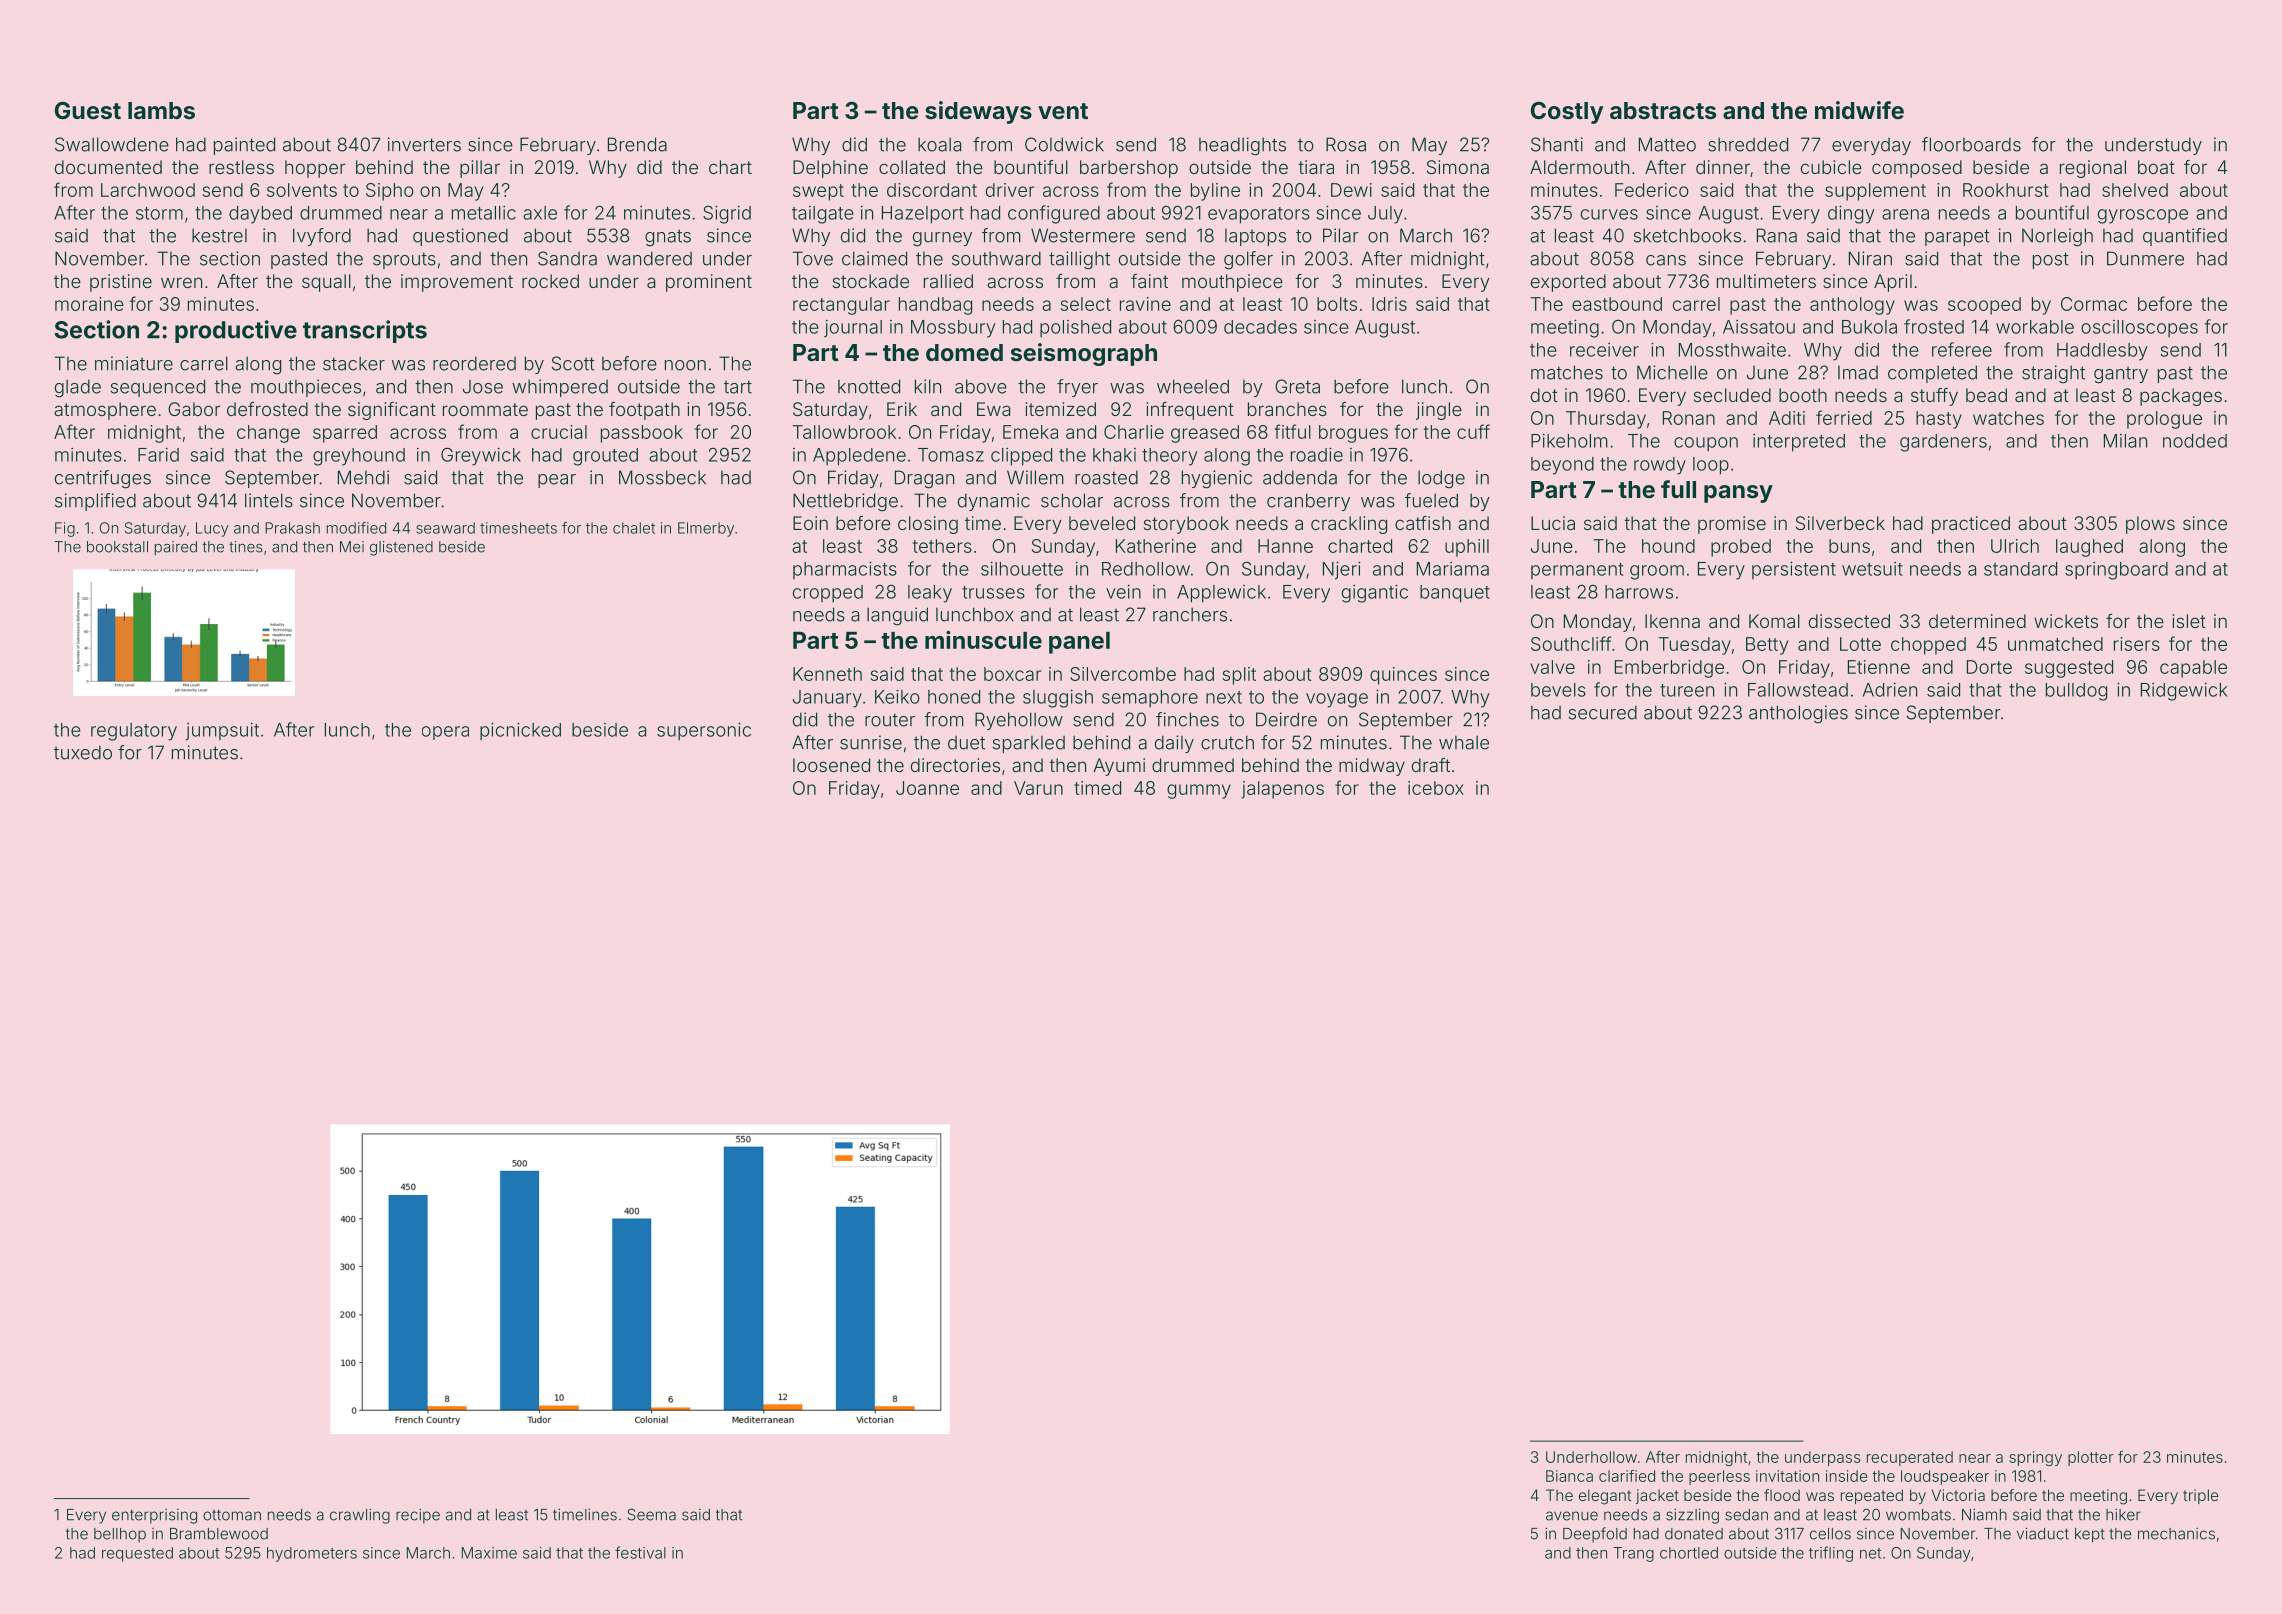 This screenshot has height=1614, width=2282. What do you see at coordinates (1436, 788) in the screenshot?
I see `icebox` at bounding box center [1436, 788].
